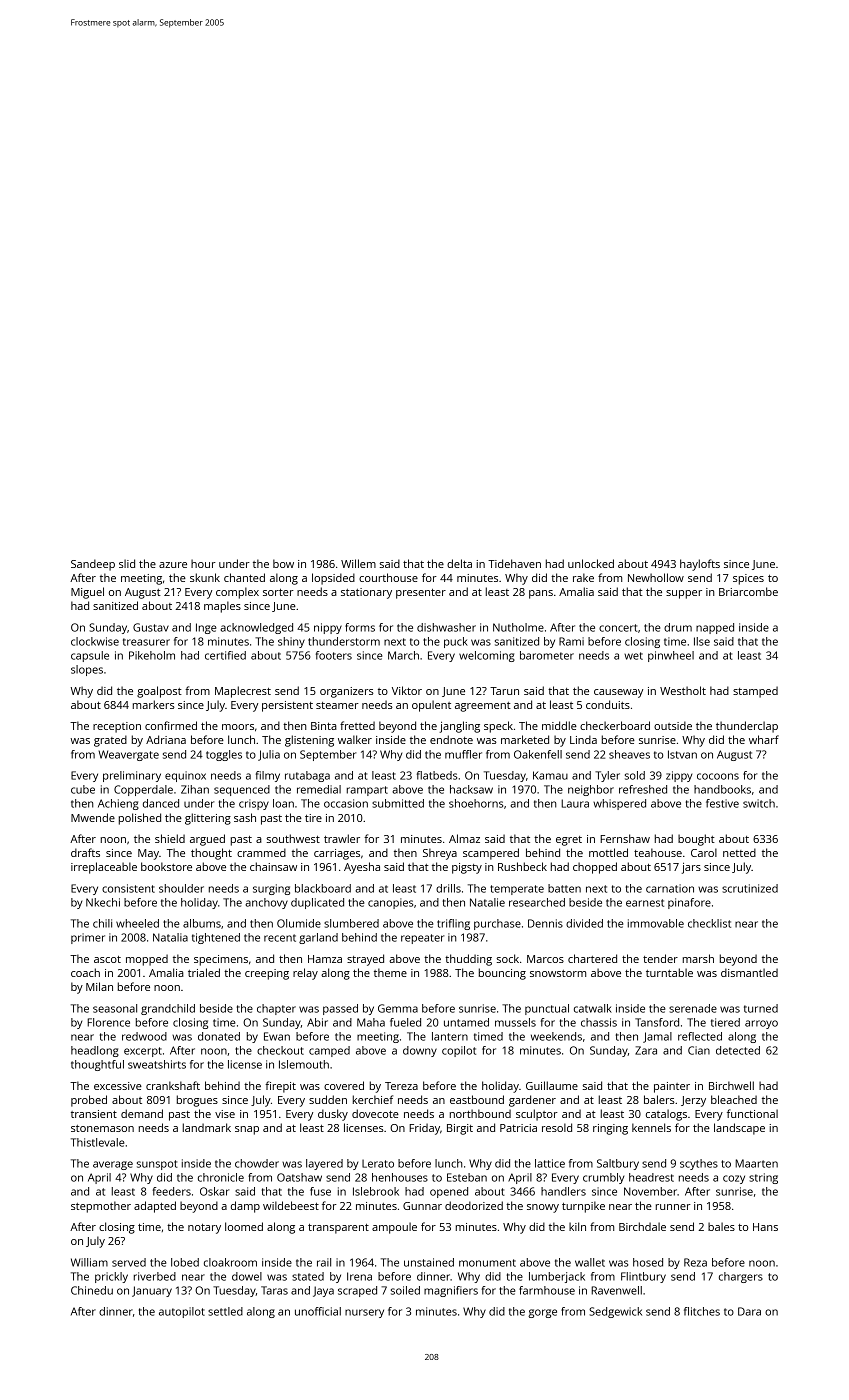 This page has width=849, height=1400. What do you see at coordinates (127, 563) in the page?
I see `slid` at bounding box center [127, 563].
